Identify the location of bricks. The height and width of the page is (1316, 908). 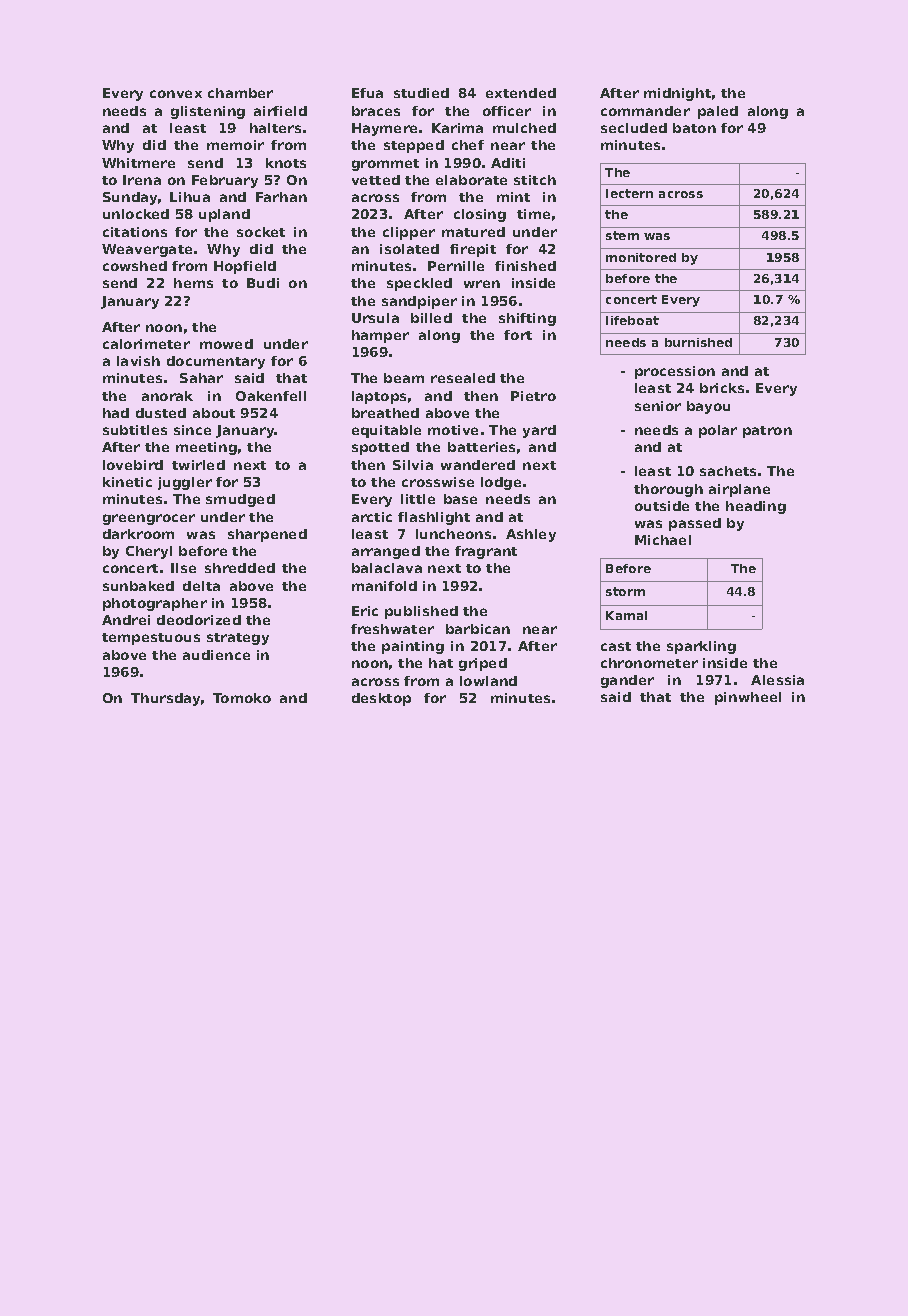
(722, 388).
